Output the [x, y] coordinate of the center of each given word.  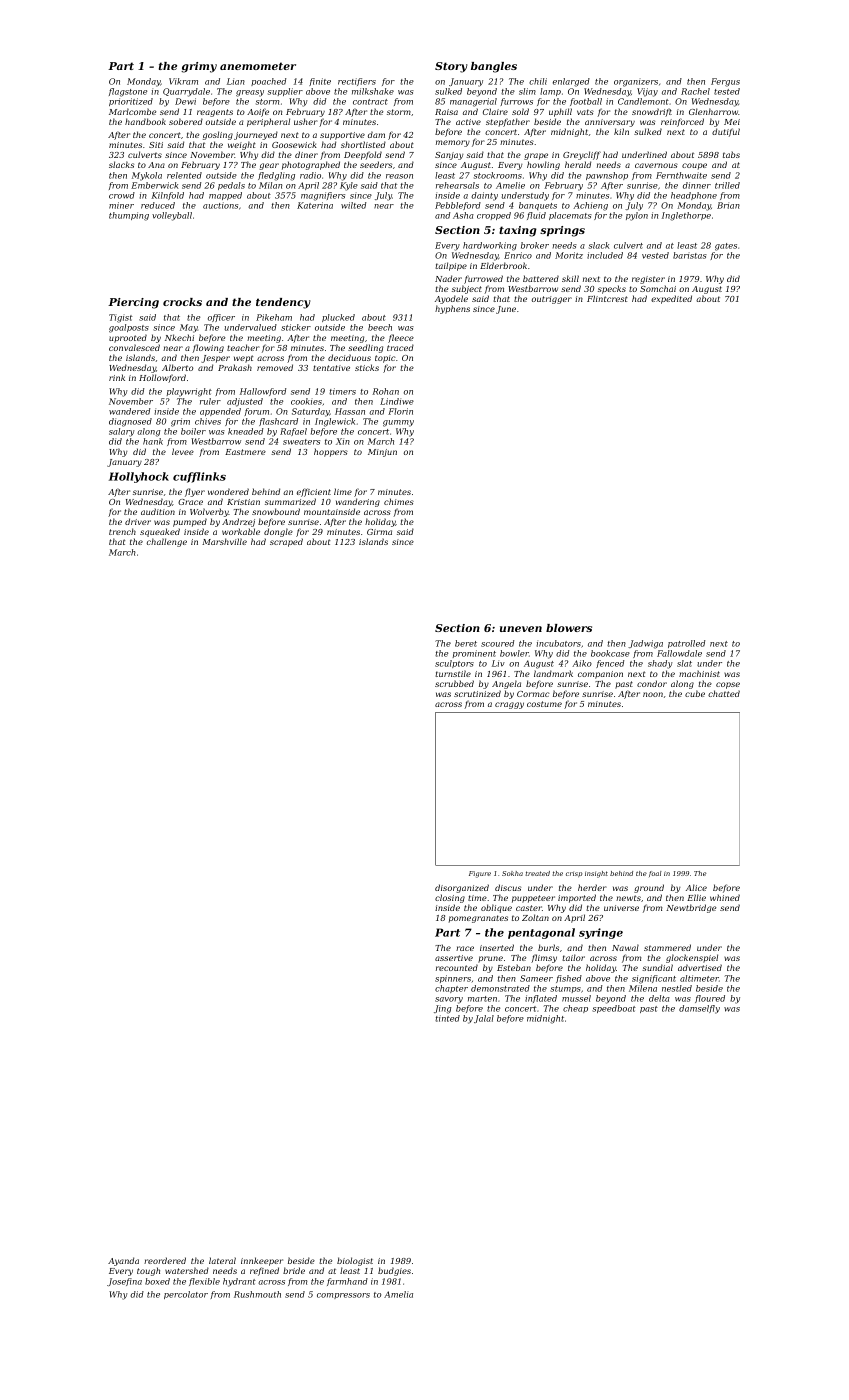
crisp [574, 874]
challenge [167, 542]
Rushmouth [257, 1294]
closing [450, 898]
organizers [636, 82]
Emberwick [154, 185]
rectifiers [357, 82]
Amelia [398, 1294]
